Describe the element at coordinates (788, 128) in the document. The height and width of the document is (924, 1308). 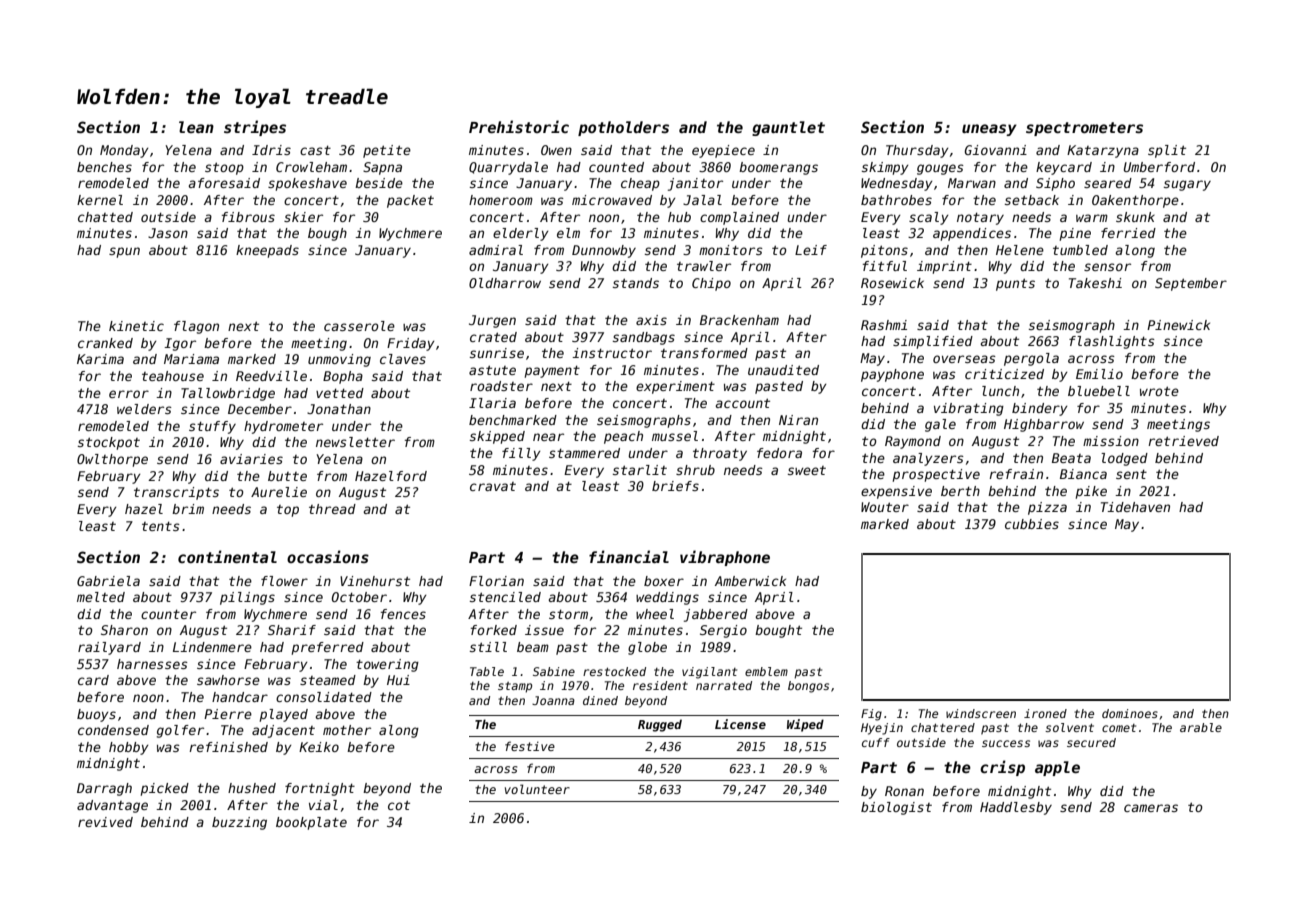
I see `gauntlet` at that location.
